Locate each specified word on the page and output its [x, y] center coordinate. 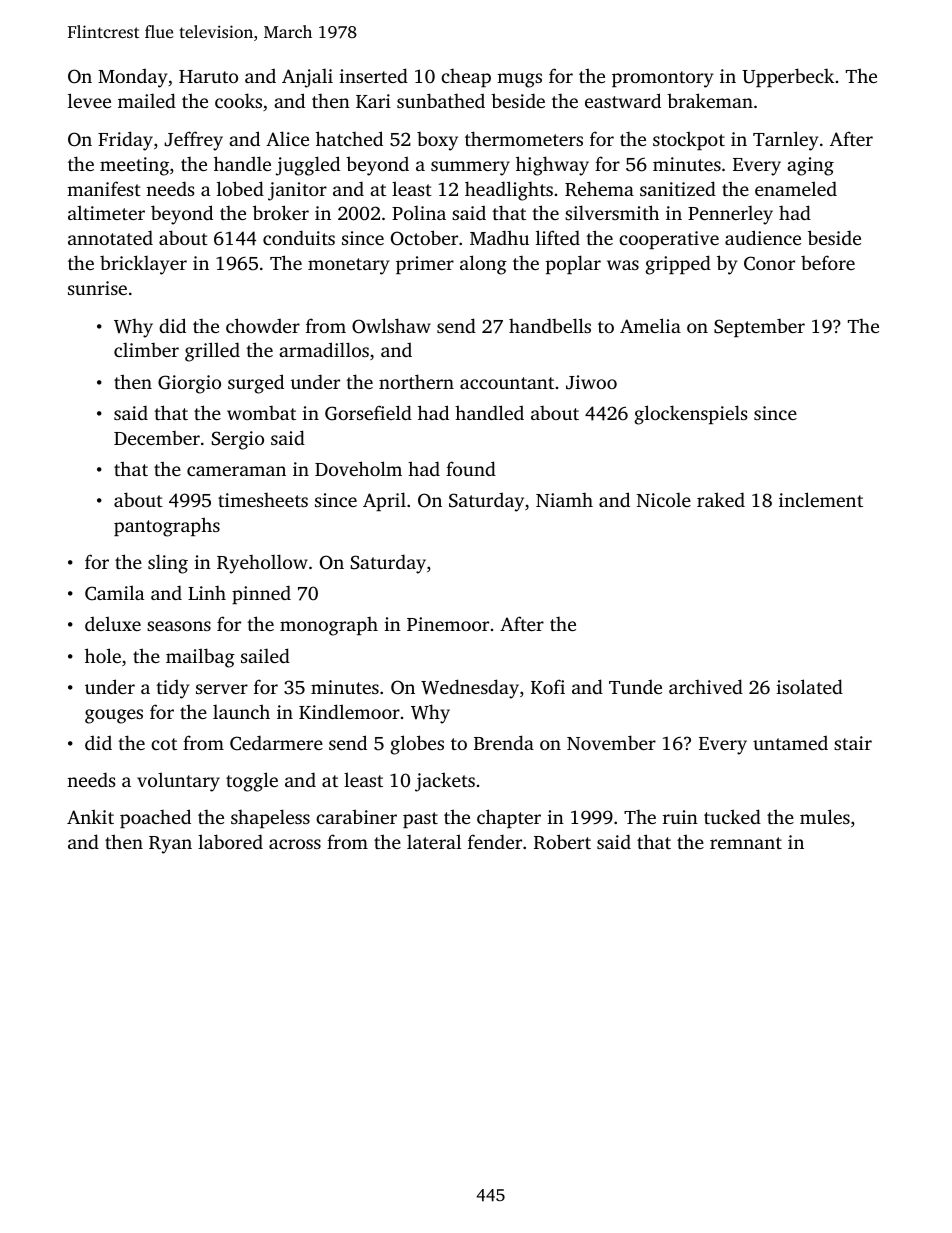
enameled [796, 188]
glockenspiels [690, 415]
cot [164, 744]
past [420, 820]
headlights [509, 191]
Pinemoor [448, 624]
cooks [238, 100]
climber [146, 349]
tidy [173, 689]
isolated [809, 686]
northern [416, 381]
